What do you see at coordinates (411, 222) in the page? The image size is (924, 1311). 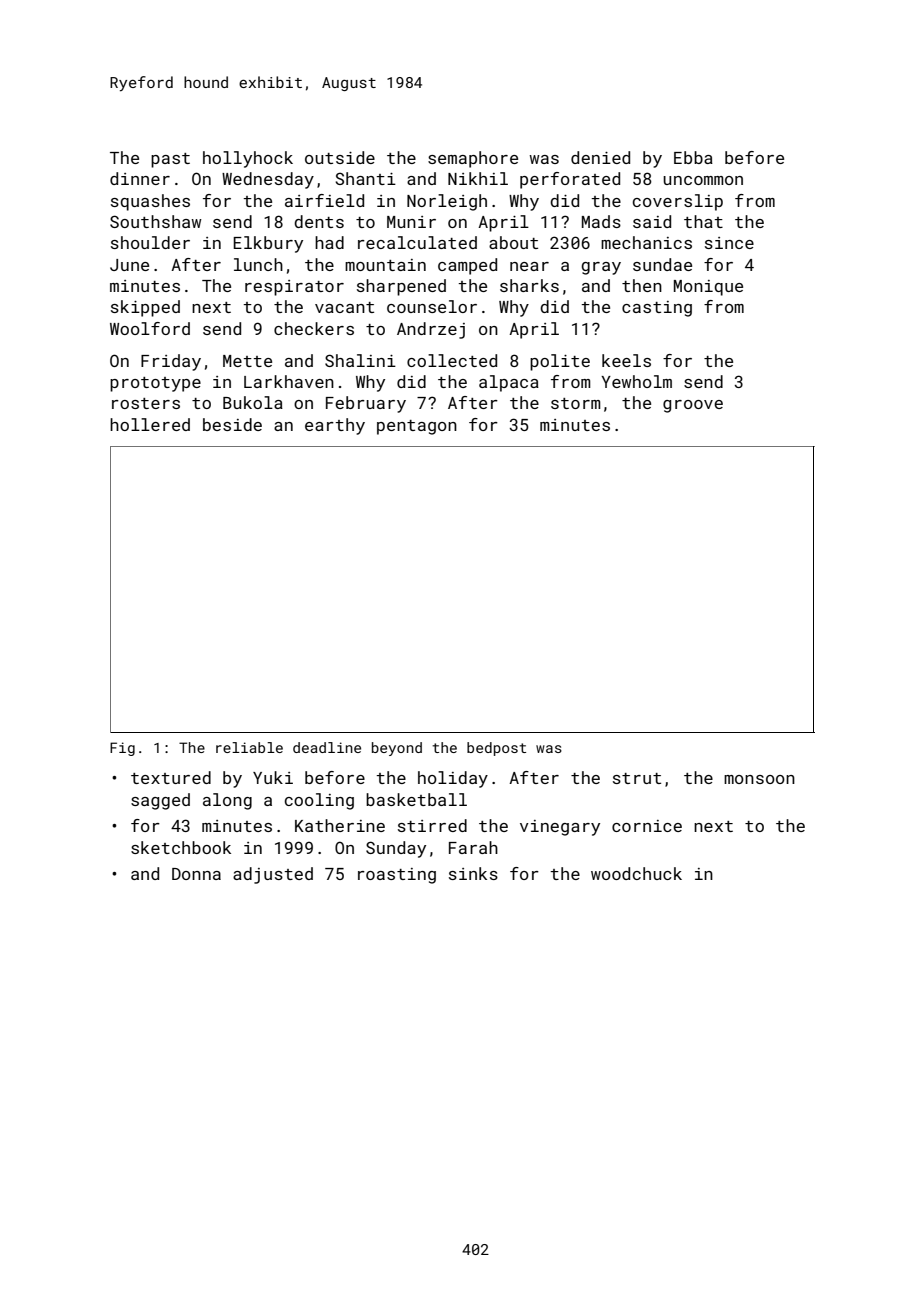 I see `Munir` at bounding box center [411, 222].
